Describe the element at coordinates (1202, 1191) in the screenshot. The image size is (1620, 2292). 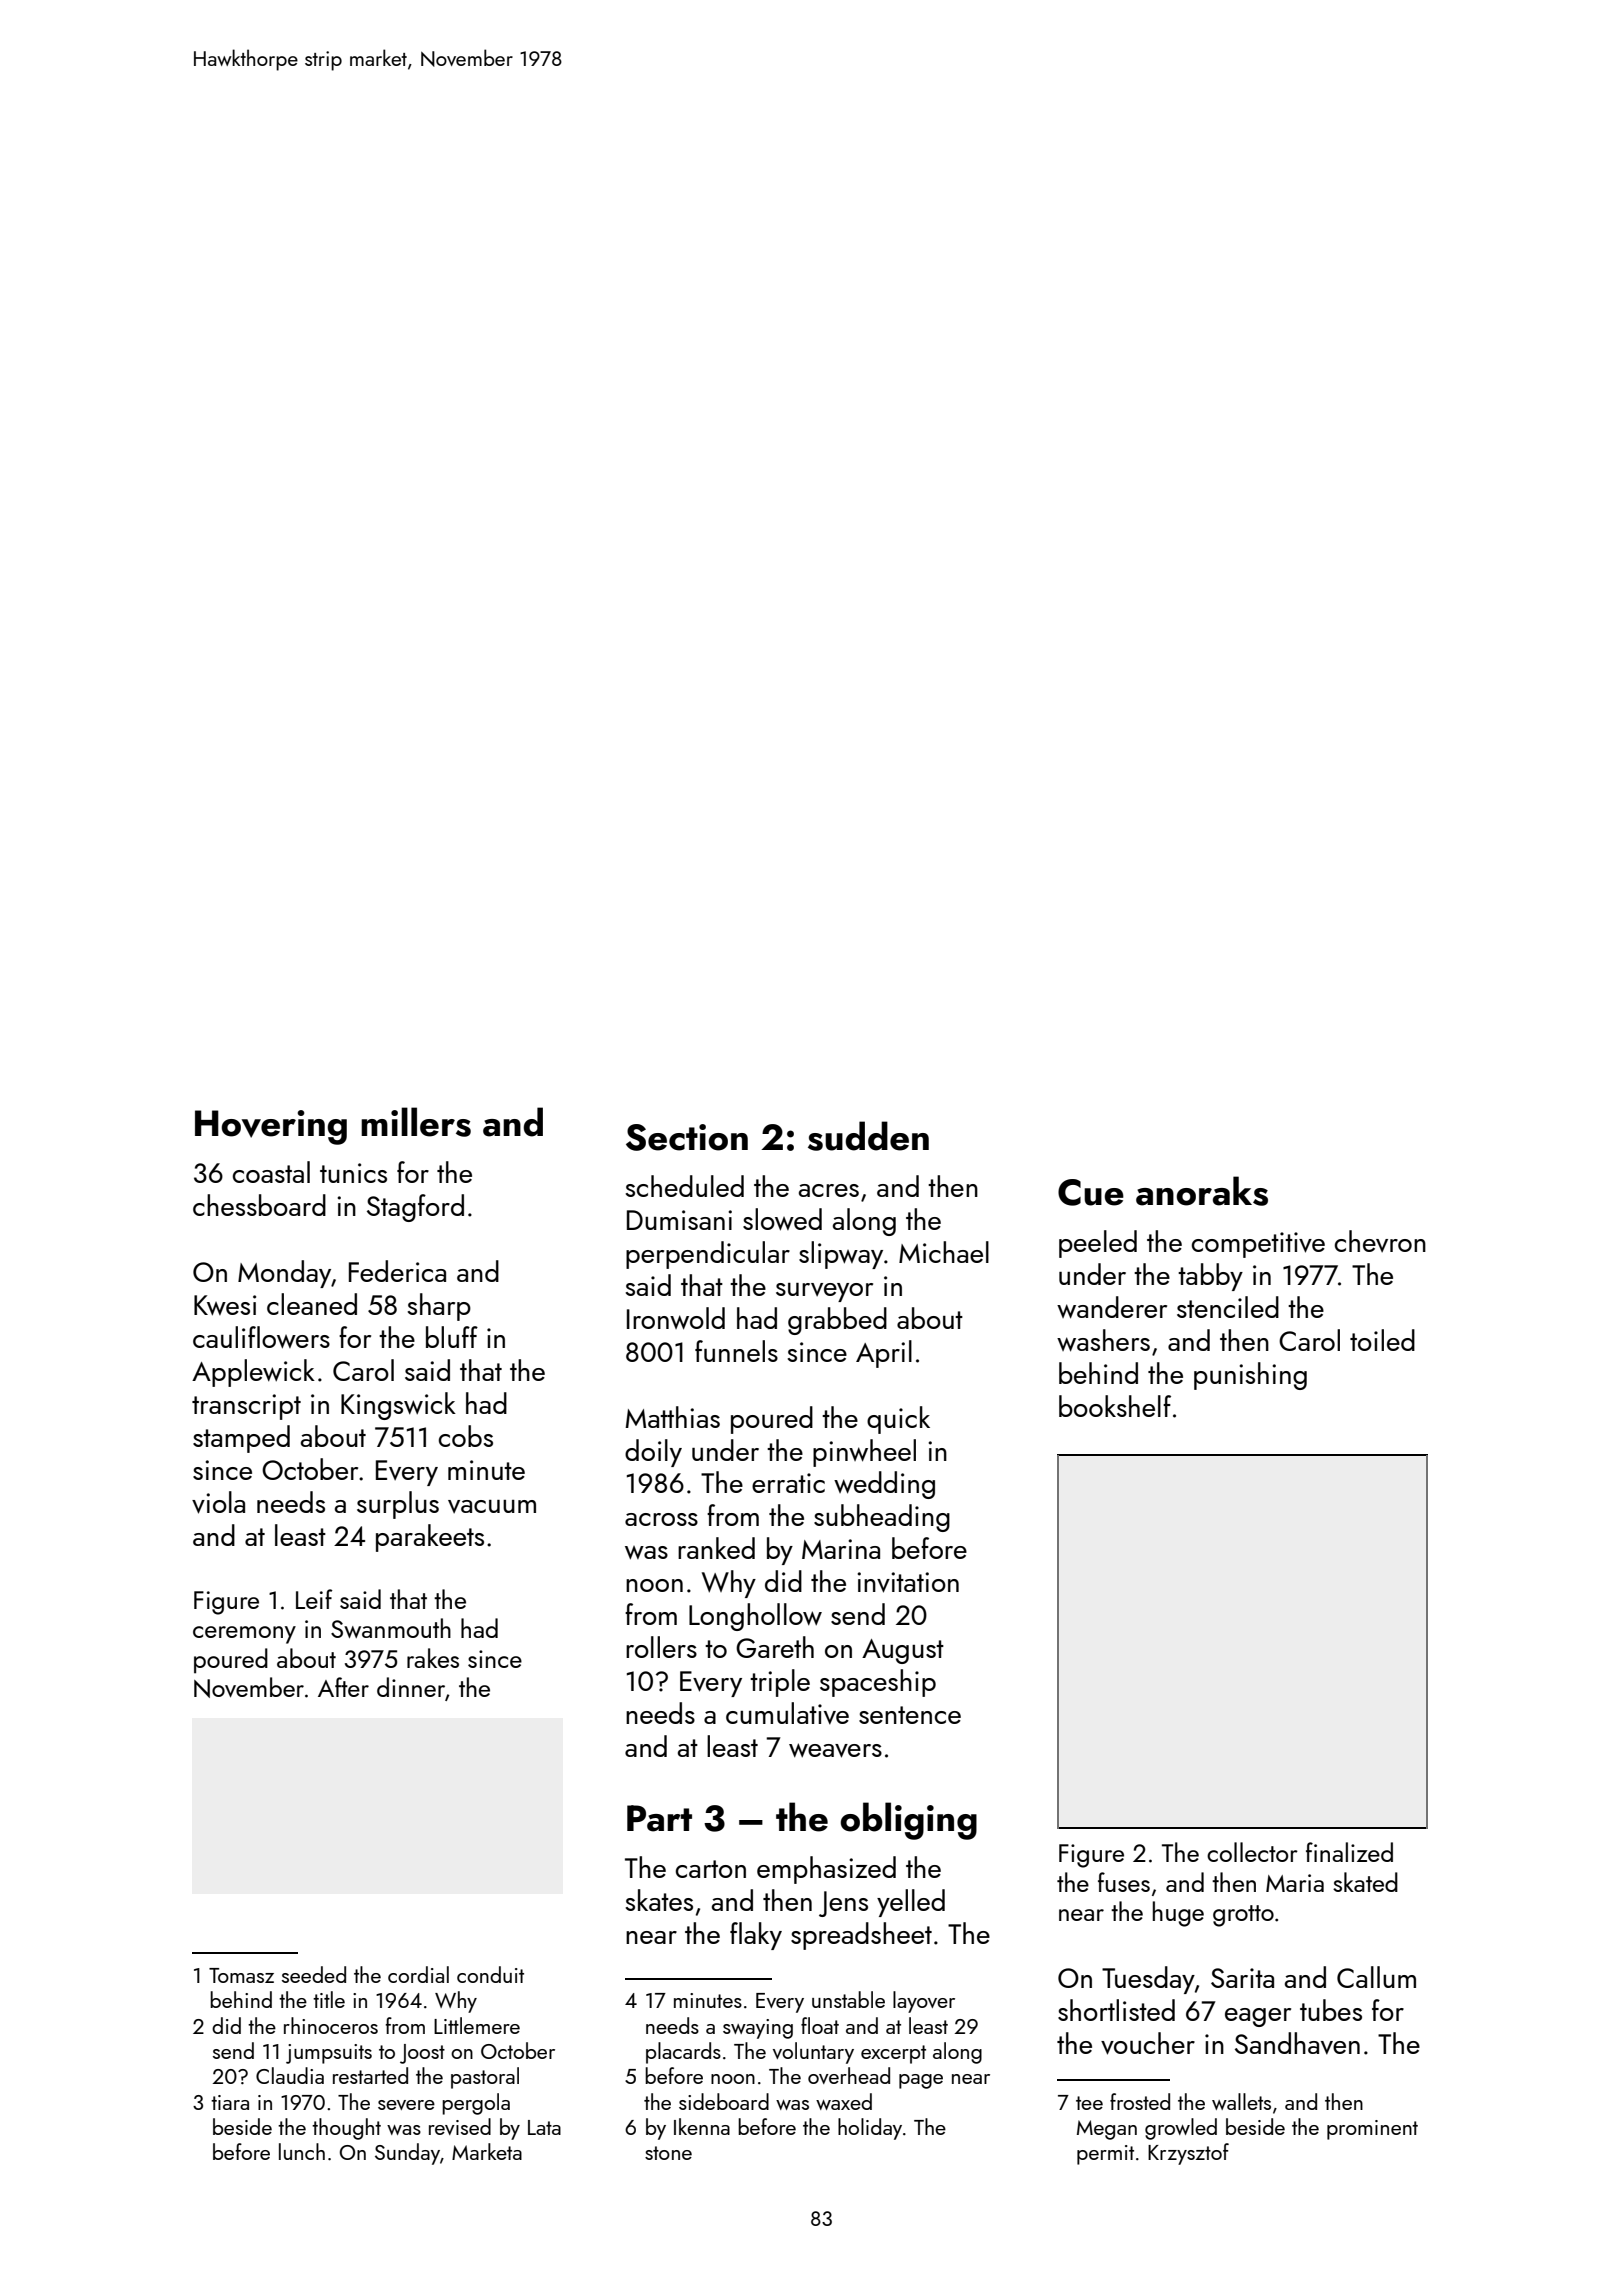
I see `anoraks` at that location.
